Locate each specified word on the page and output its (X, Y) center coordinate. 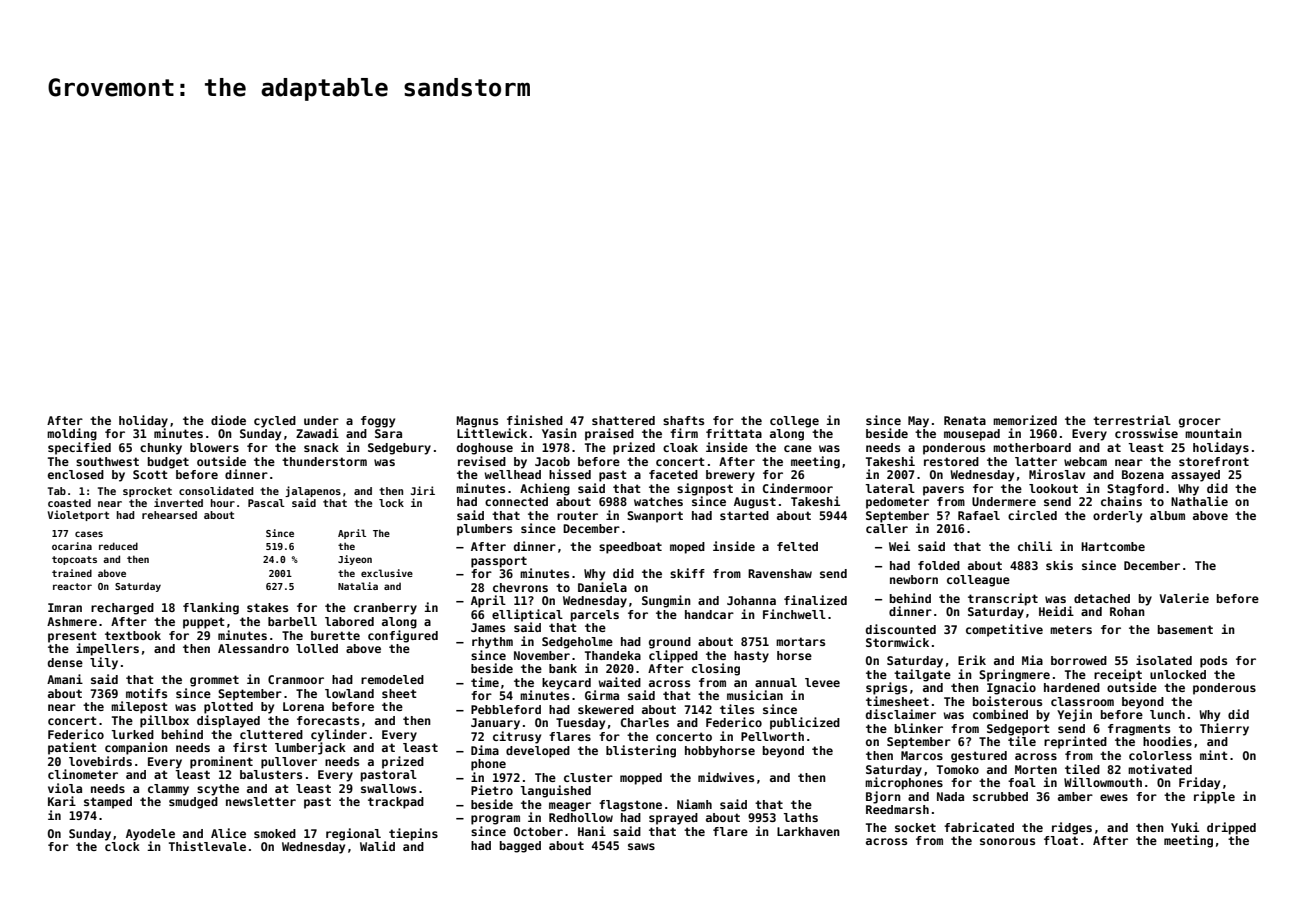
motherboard (1032, 447)
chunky (161, 449)
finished (535, 420)
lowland (349, 693)
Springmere (1014, 675)
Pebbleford (506, 709)
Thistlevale (207, 846)
